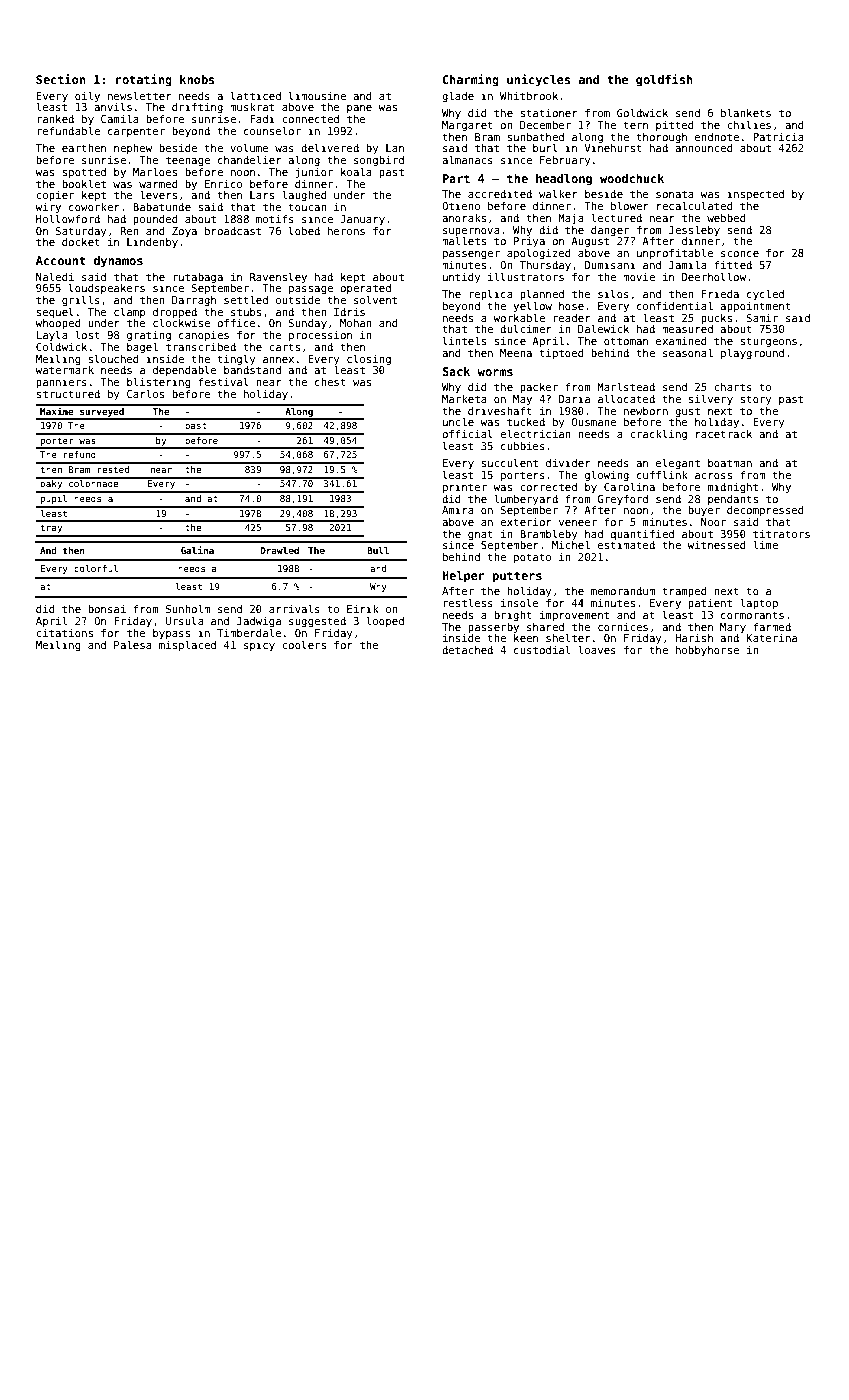 This screenshot has width=849, height=1400. What do you see at coordinates (480, 535) in the screenshot?
I see `gnat` at bounding box center [480, 535].
